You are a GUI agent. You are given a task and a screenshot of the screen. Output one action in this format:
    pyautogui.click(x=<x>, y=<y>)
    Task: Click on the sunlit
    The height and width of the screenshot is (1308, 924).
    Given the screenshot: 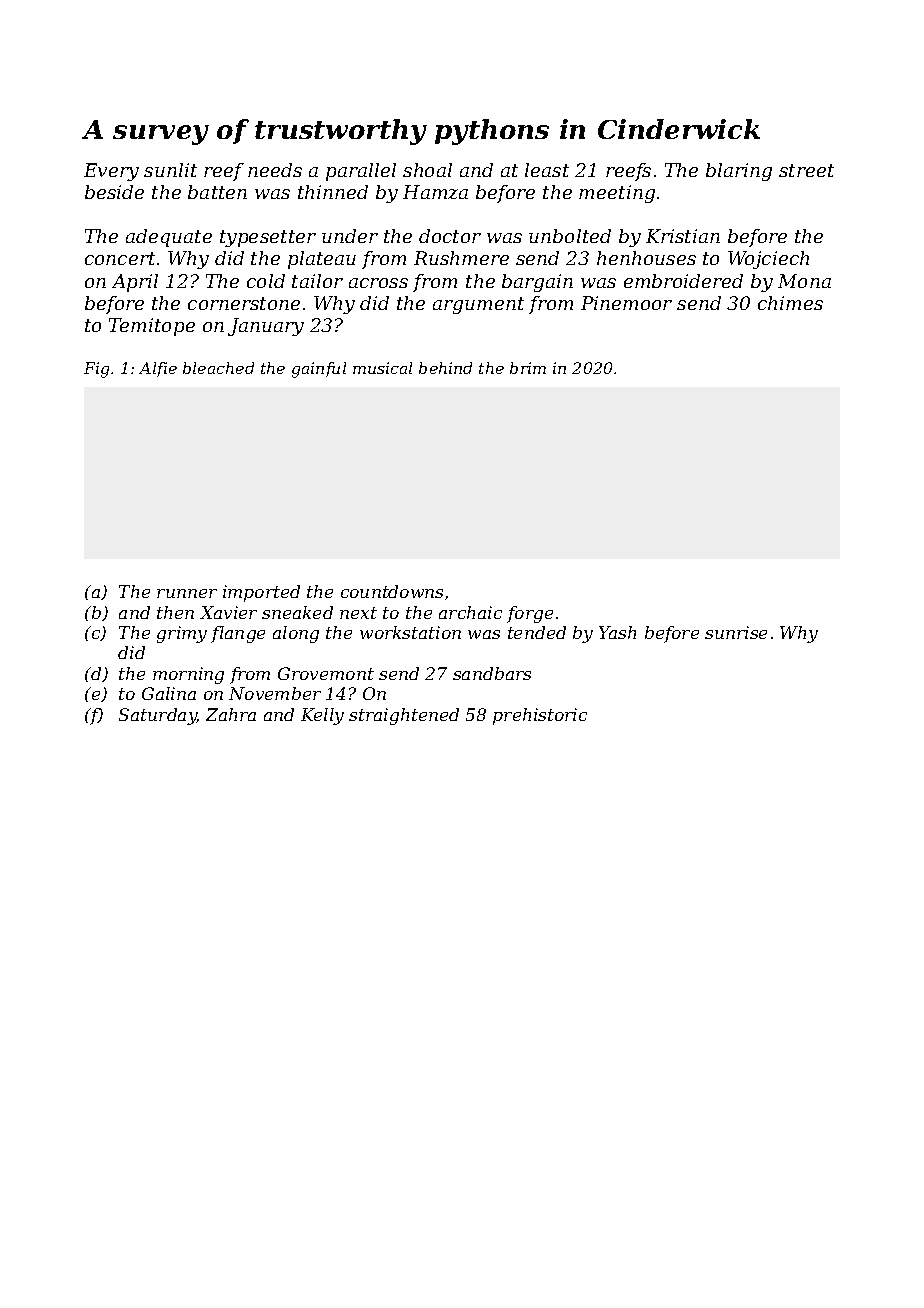 What is the action you would take?
    pyautogui.click(x=170, y=170)
